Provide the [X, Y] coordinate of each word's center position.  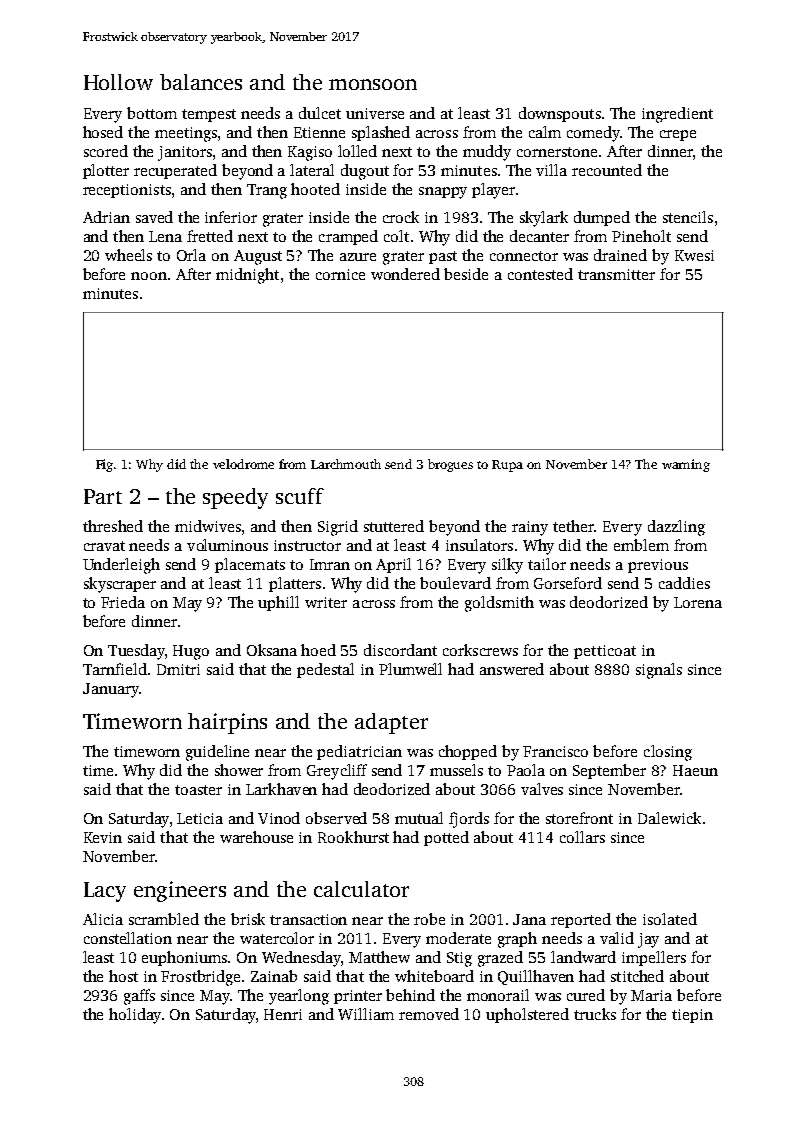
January [111, 690]
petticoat [605, 652]
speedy [235, 498]
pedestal [325, 670]
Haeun [695, 770]
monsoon [373, 84]
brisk [248, 919]
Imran [330, 564]
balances [201, 82]
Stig [459, 959]
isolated [670, 919]
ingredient [677, 115]
